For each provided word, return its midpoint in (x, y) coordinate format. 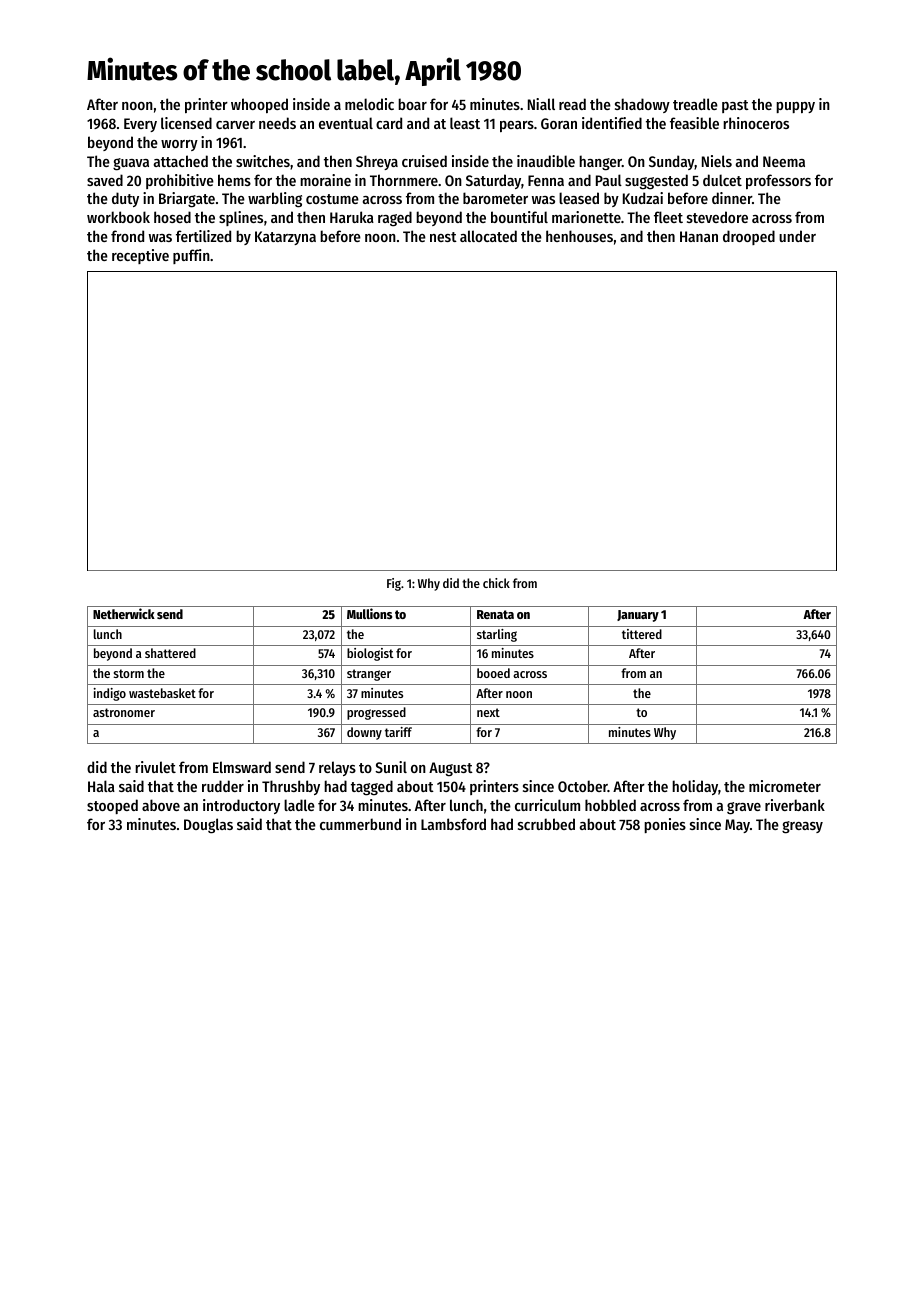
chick (496, 583)
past (735, 106)
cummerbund (360, 824)
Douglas (208, 826)
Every (140, 125)
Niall (541, 104)
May (737, 826)
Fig (394, 584)
